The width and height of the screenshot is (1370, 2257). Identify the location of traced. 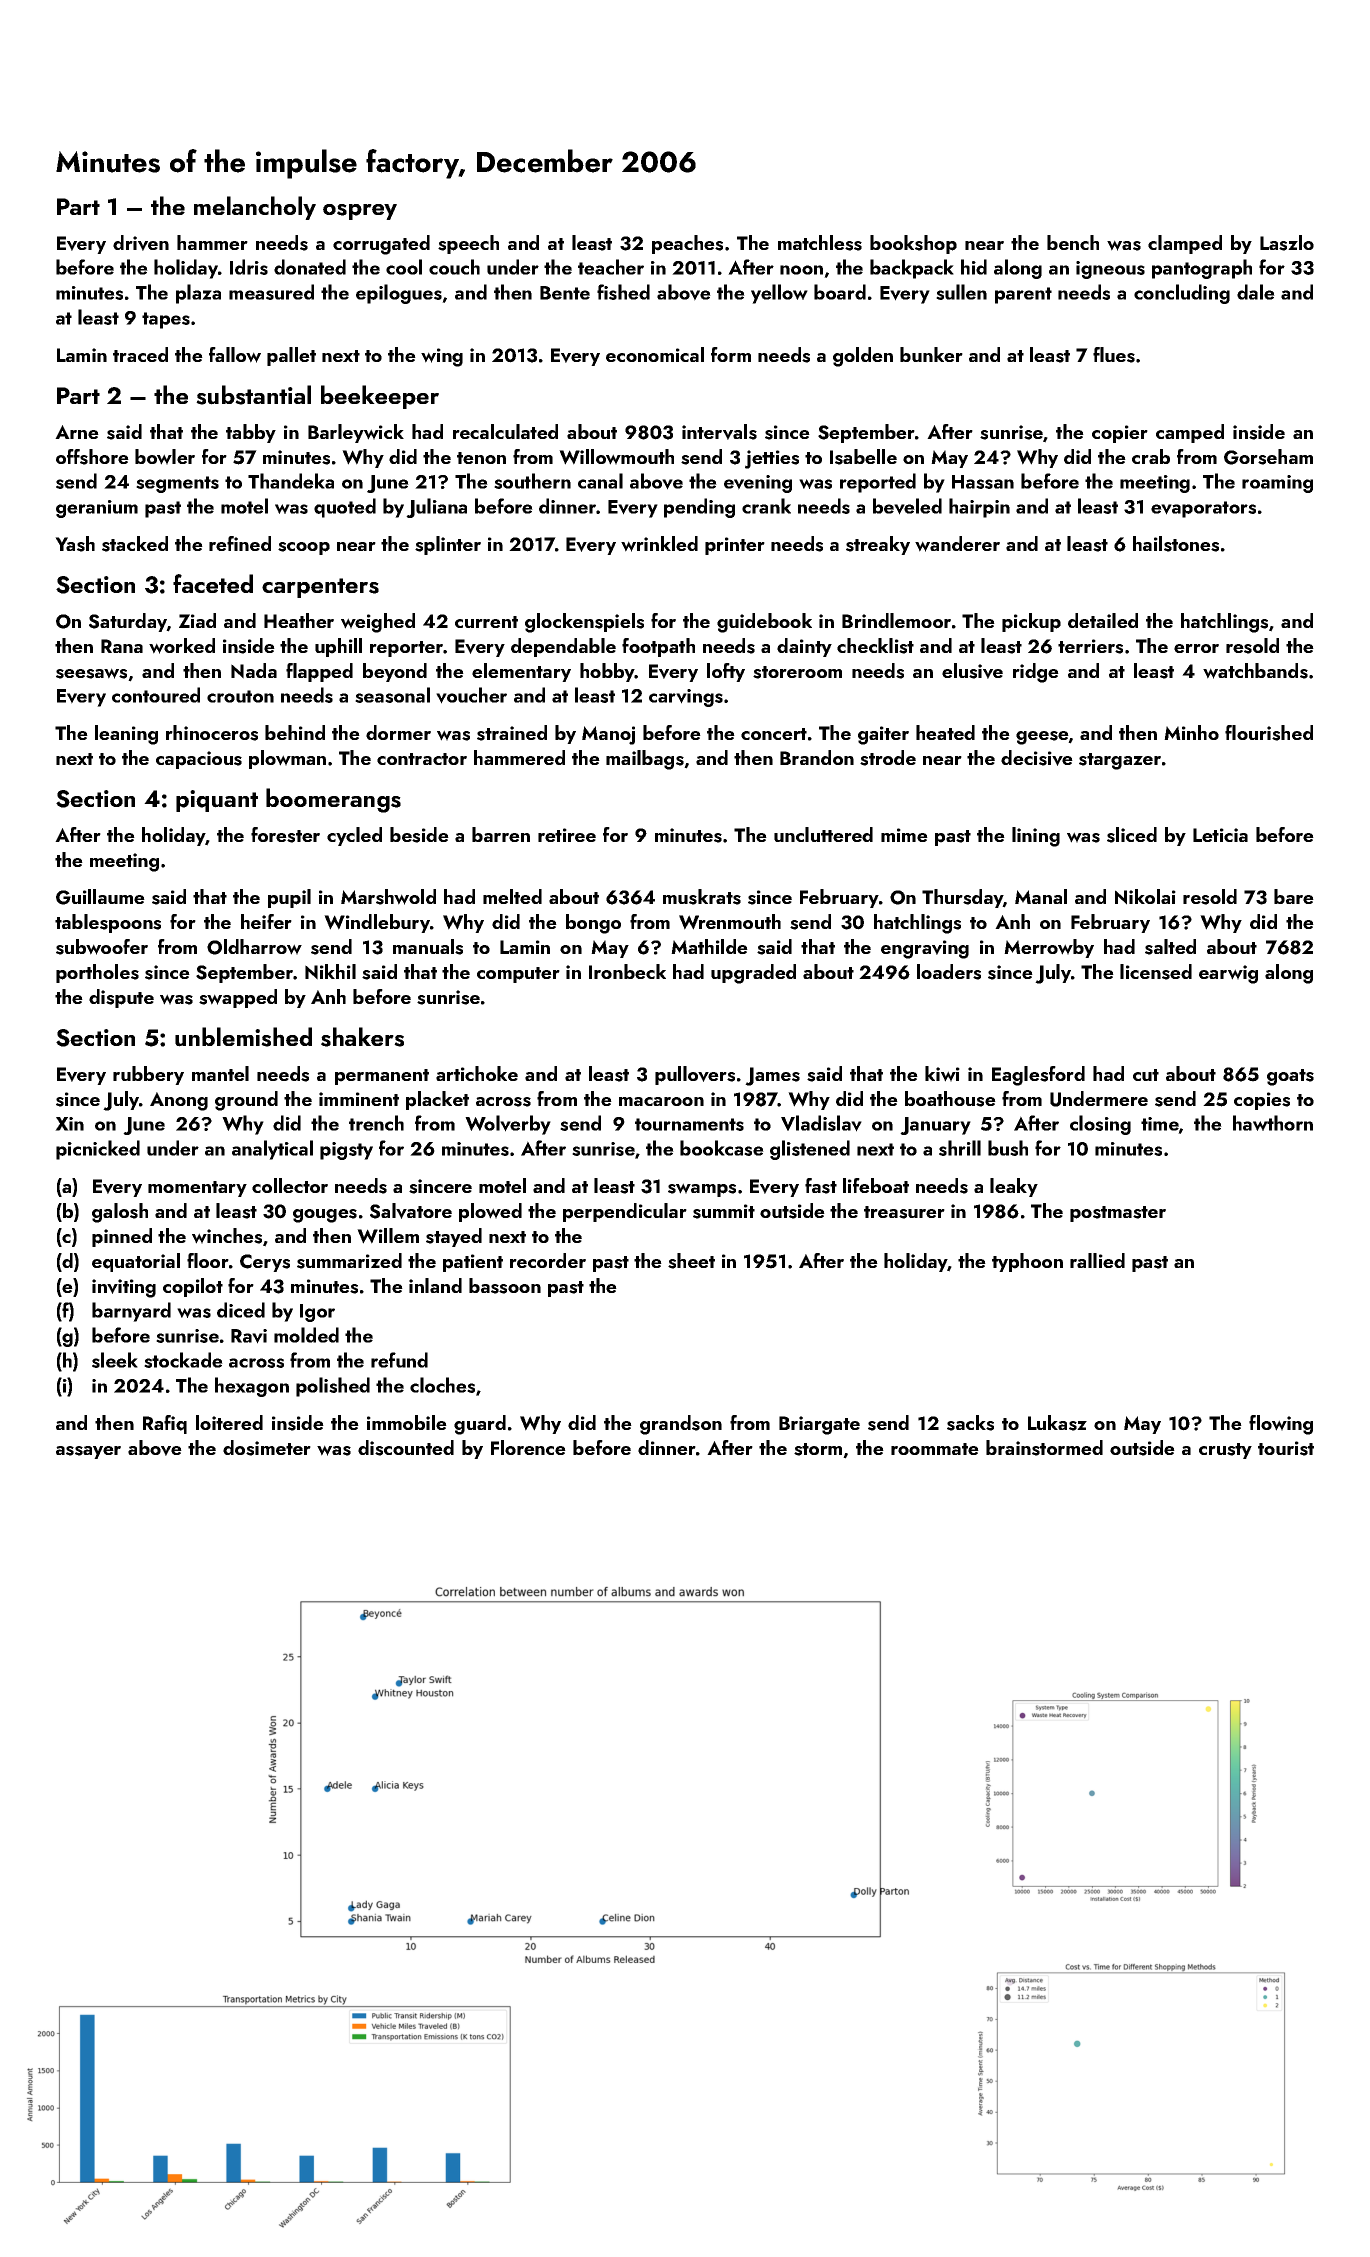
(140, 354).
